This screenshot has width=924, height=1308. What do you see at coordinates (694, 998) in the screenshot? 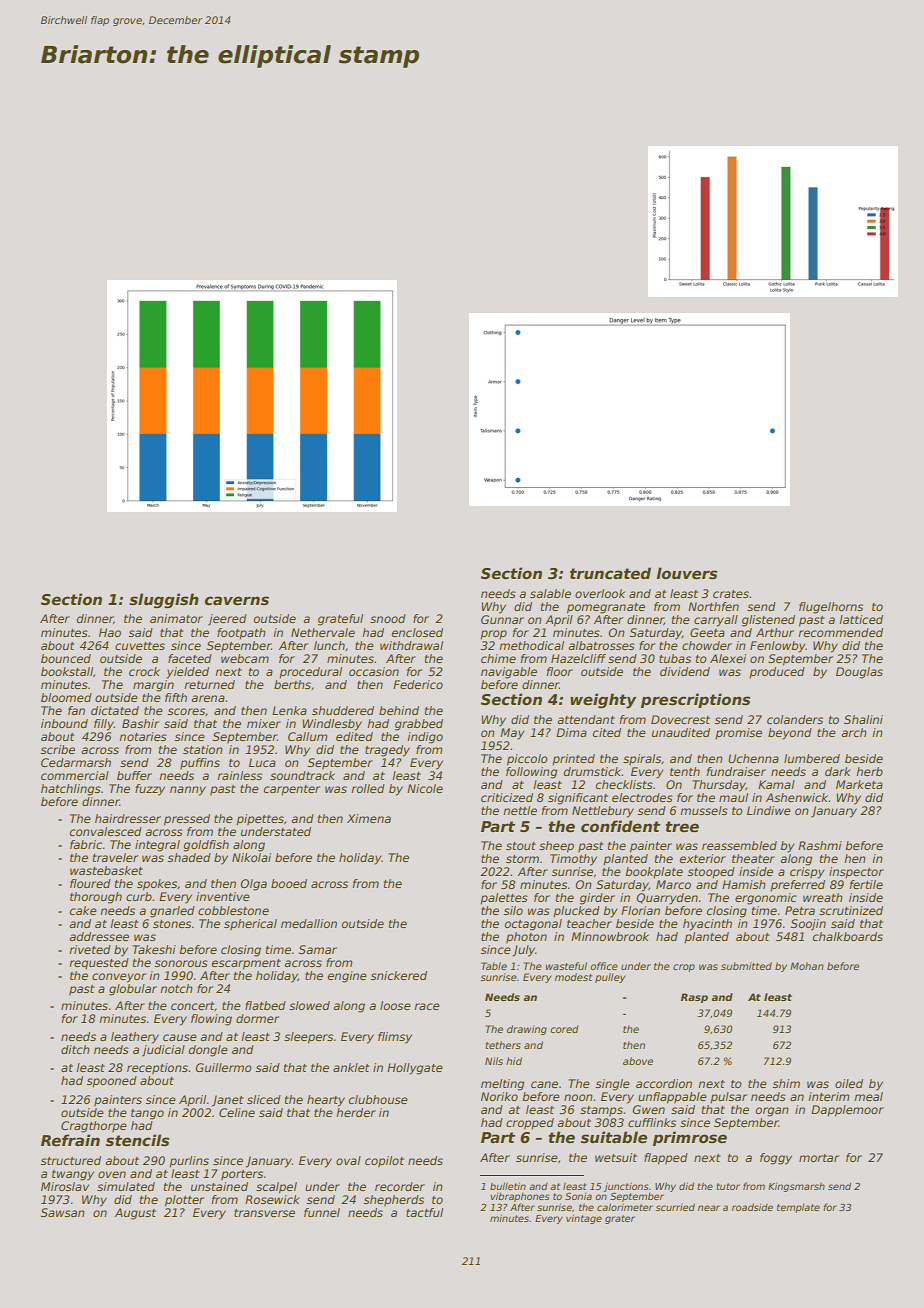
I see `Rasp` at bounding box center [694, 998].
